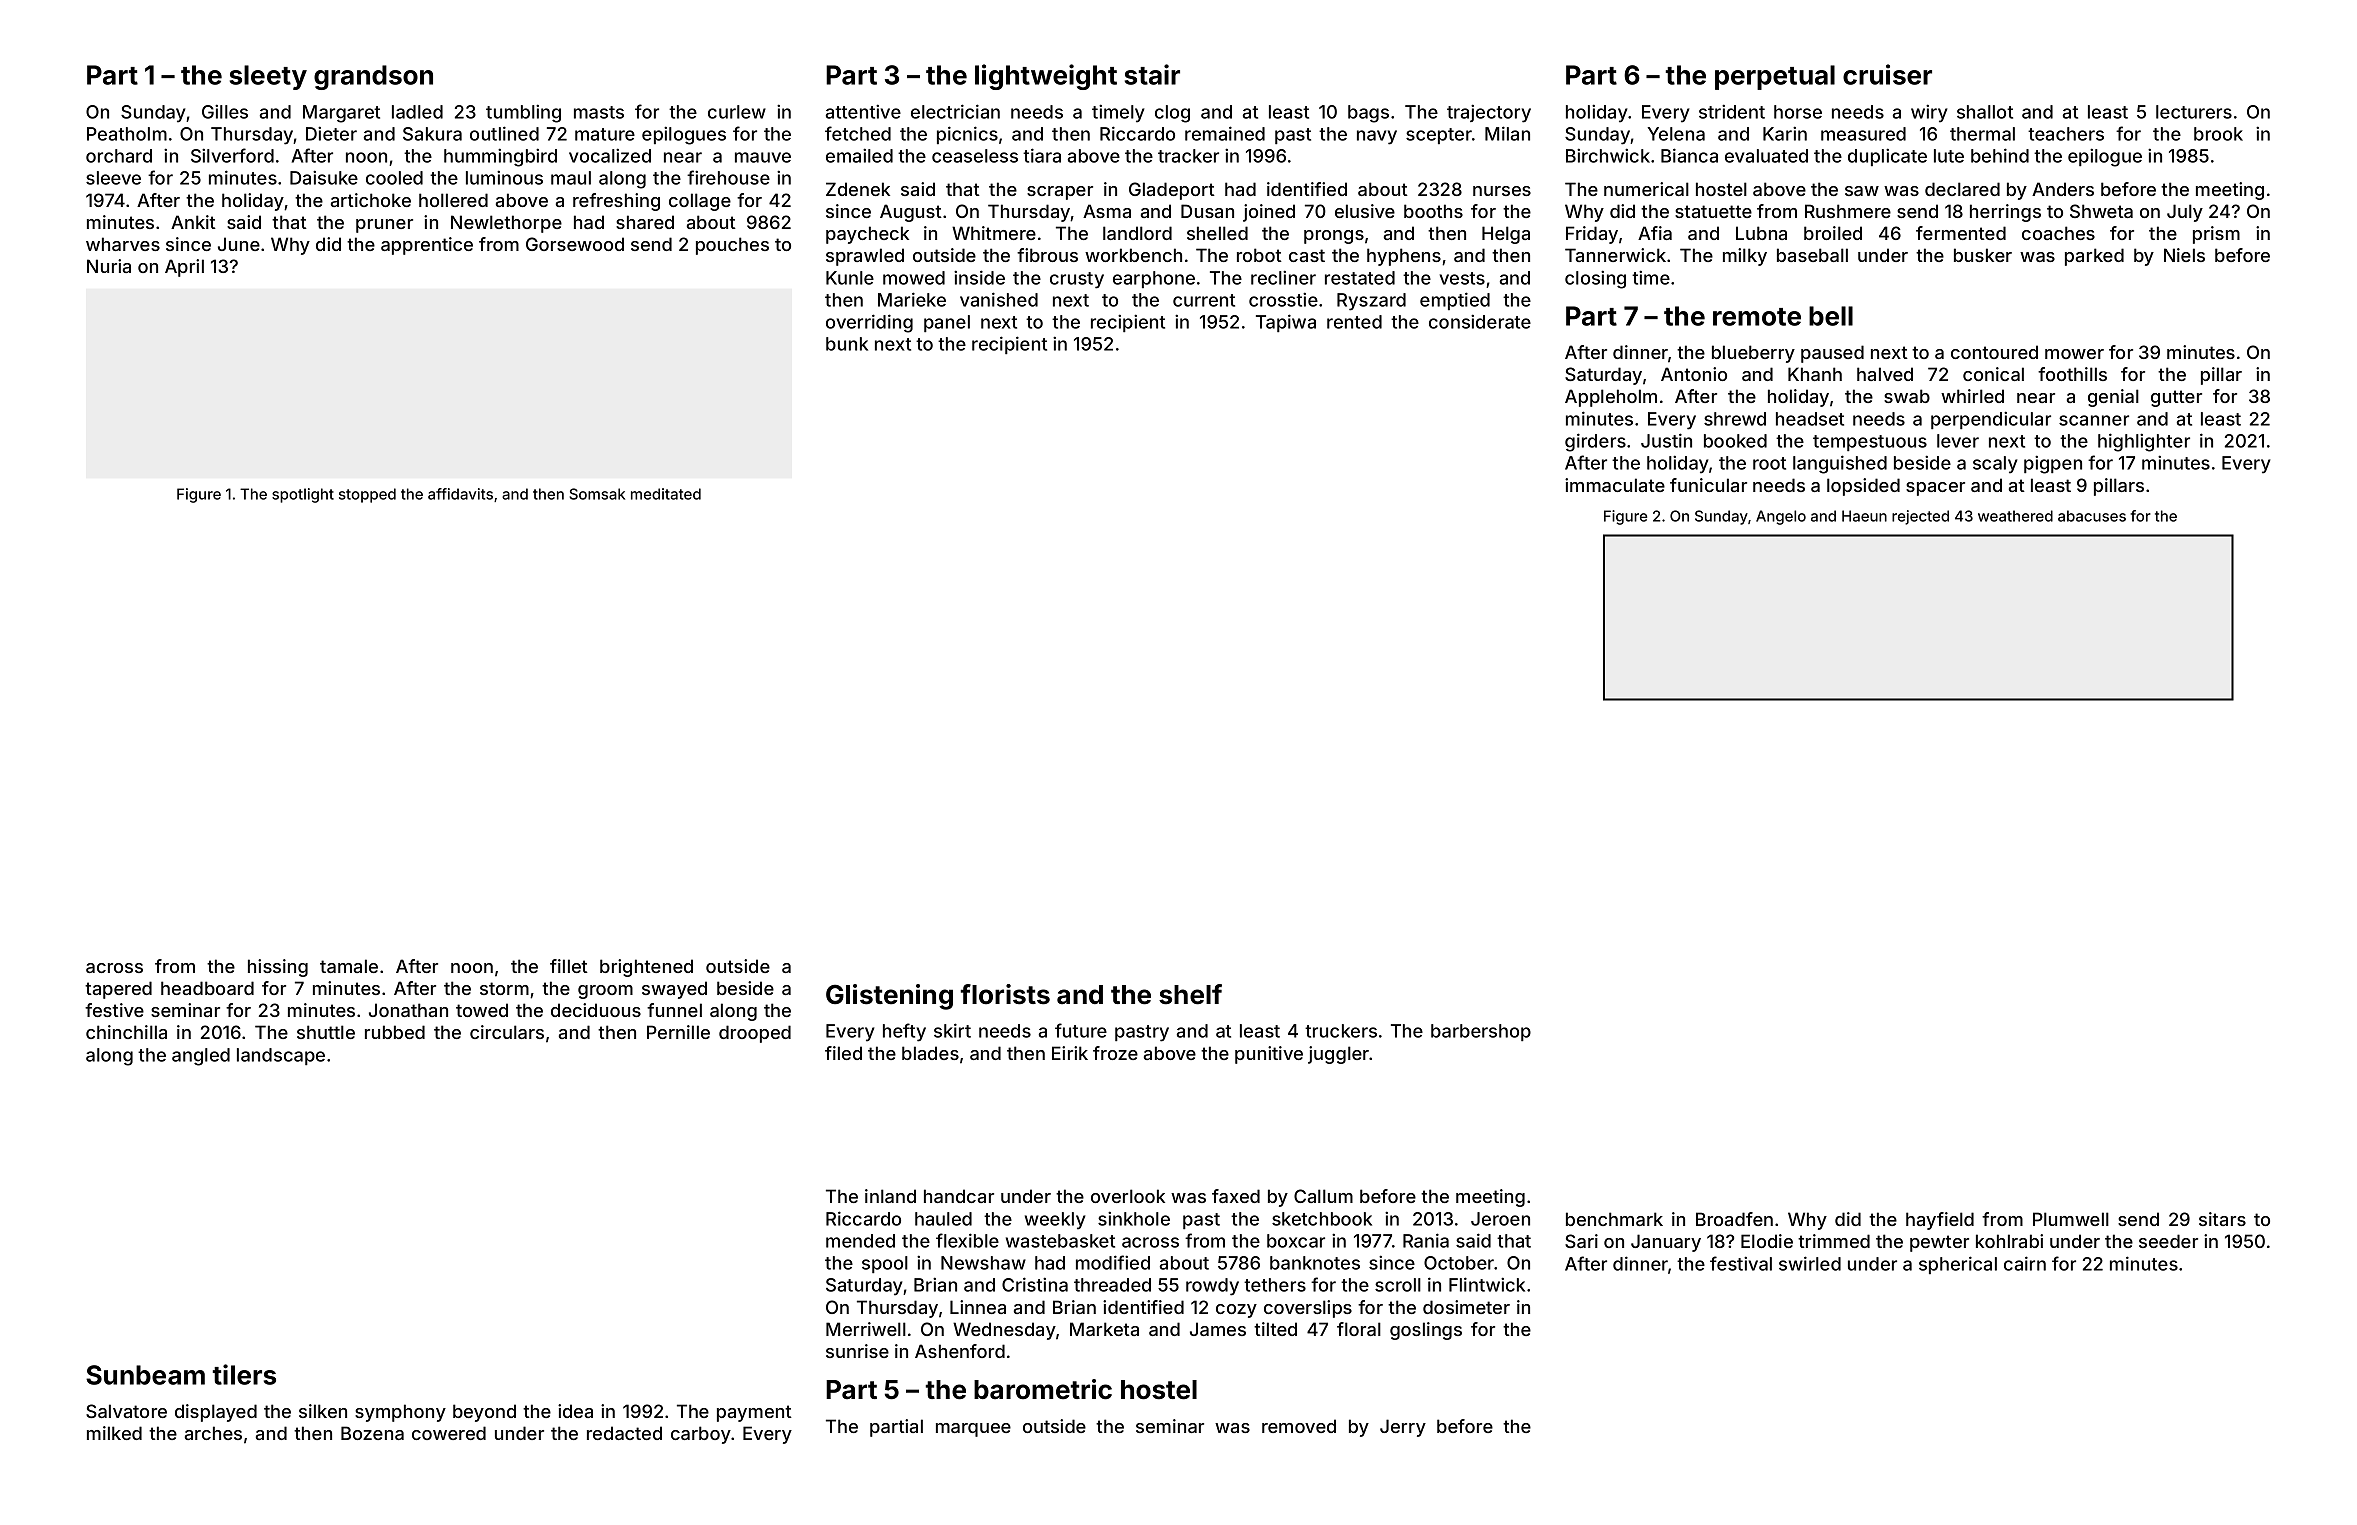  Describe the element at coordinates (973, 1430) in the image. I see `marquee` at that location.
